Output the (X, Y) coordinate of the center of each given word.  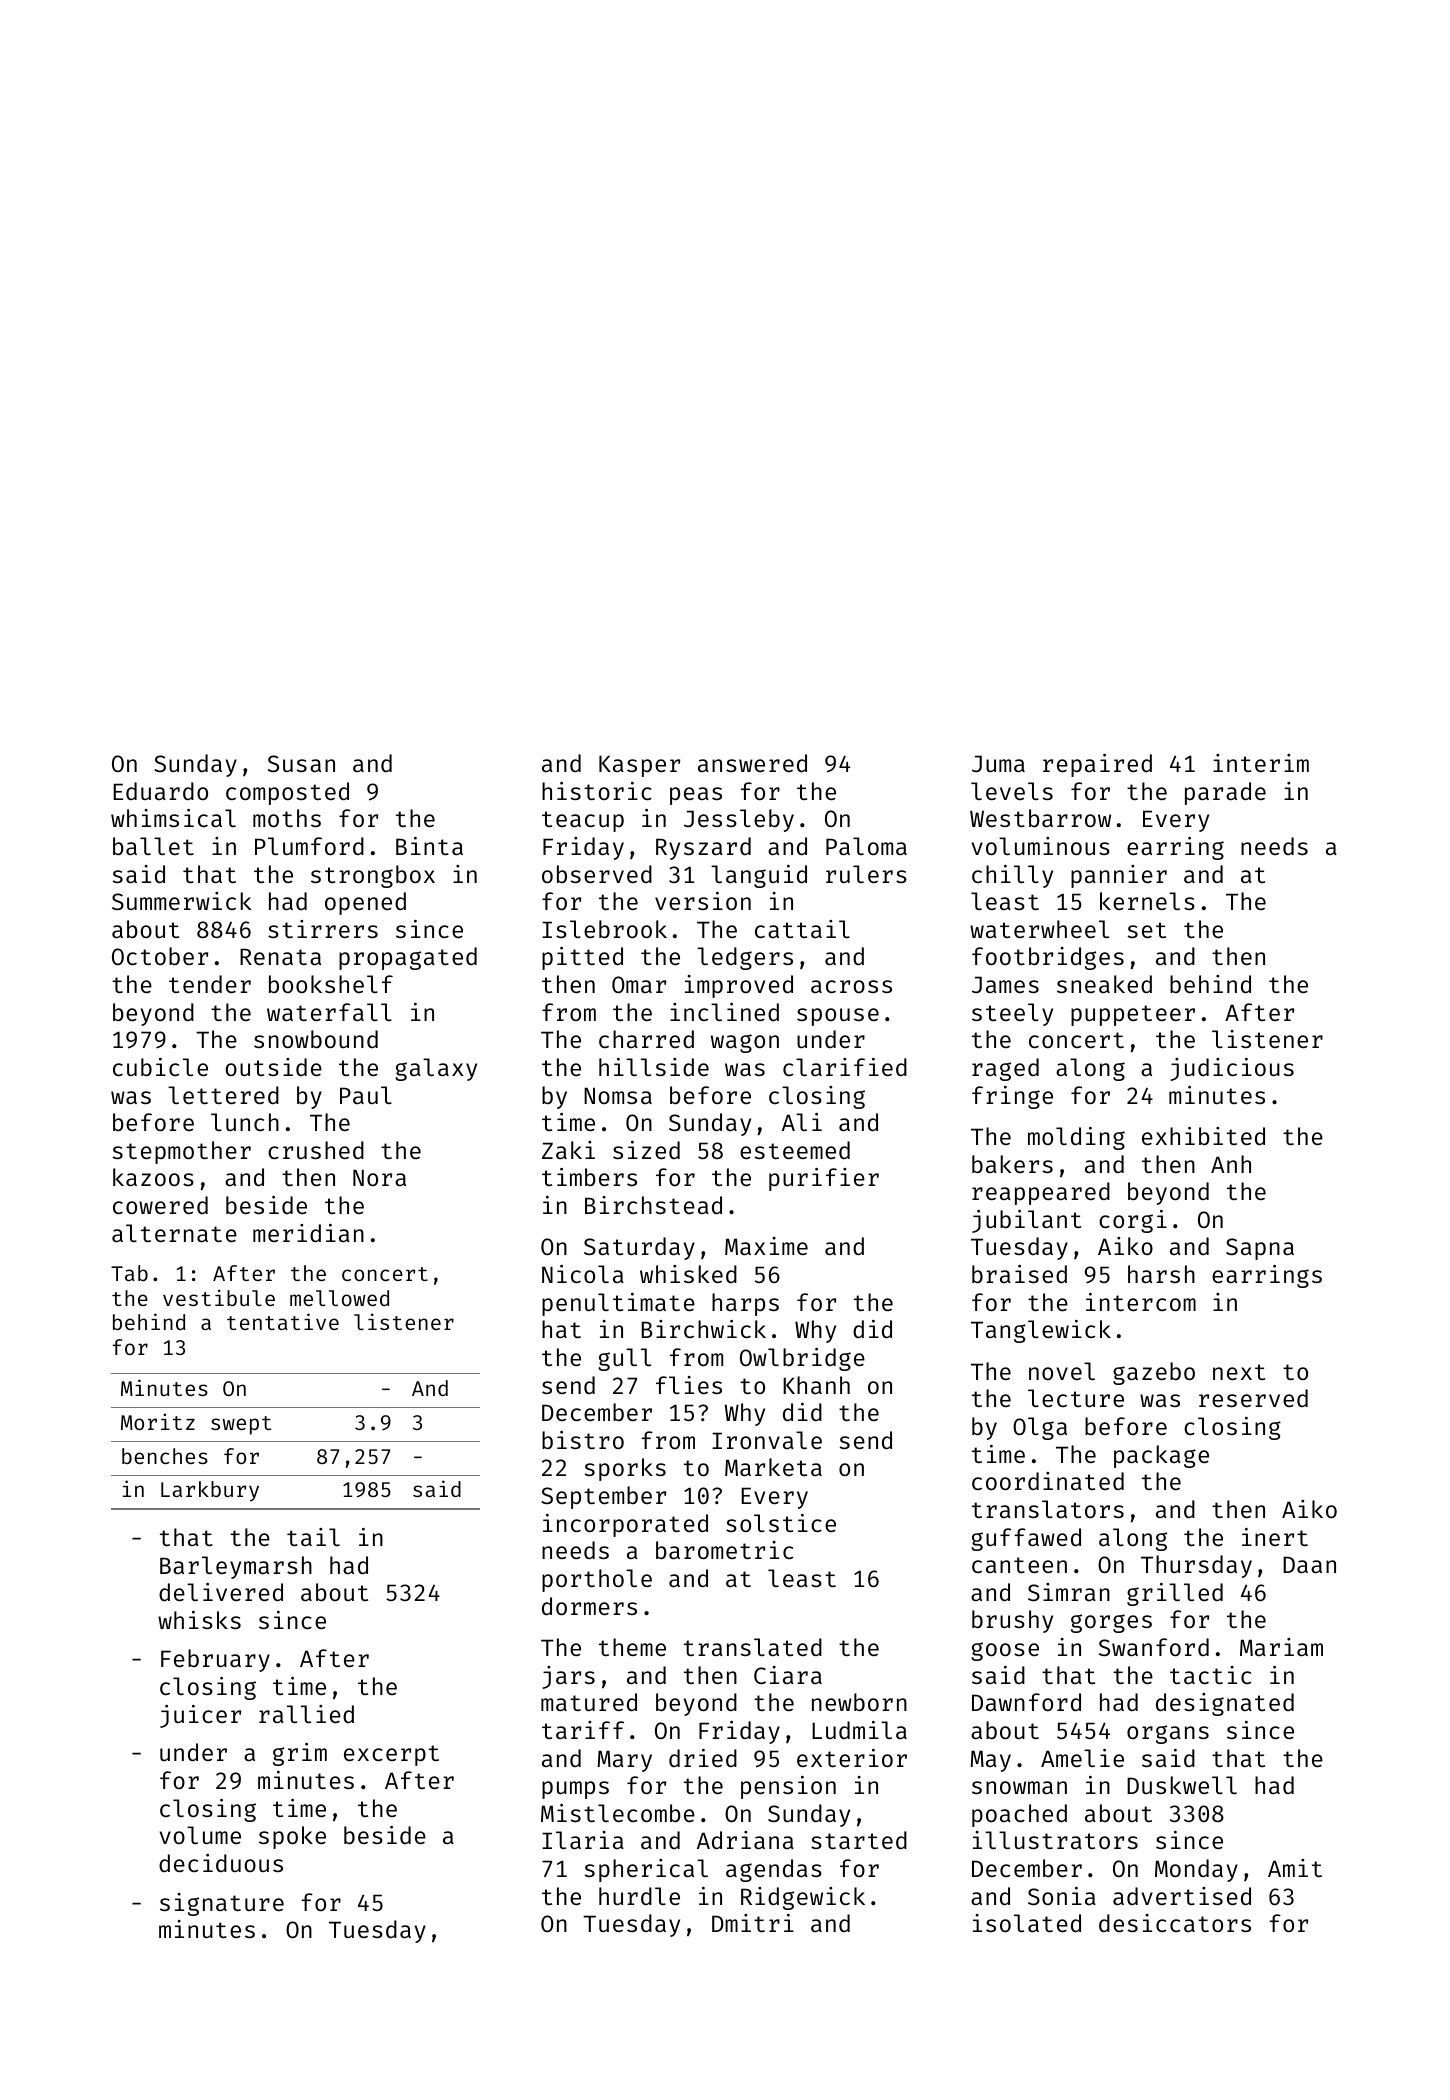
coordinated (1048, 1481)
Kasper (639, 766)
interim (1261, 763)
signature (222, 1904)
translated (753, 1647)
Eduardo (160, 791)
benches (165, 1456)
